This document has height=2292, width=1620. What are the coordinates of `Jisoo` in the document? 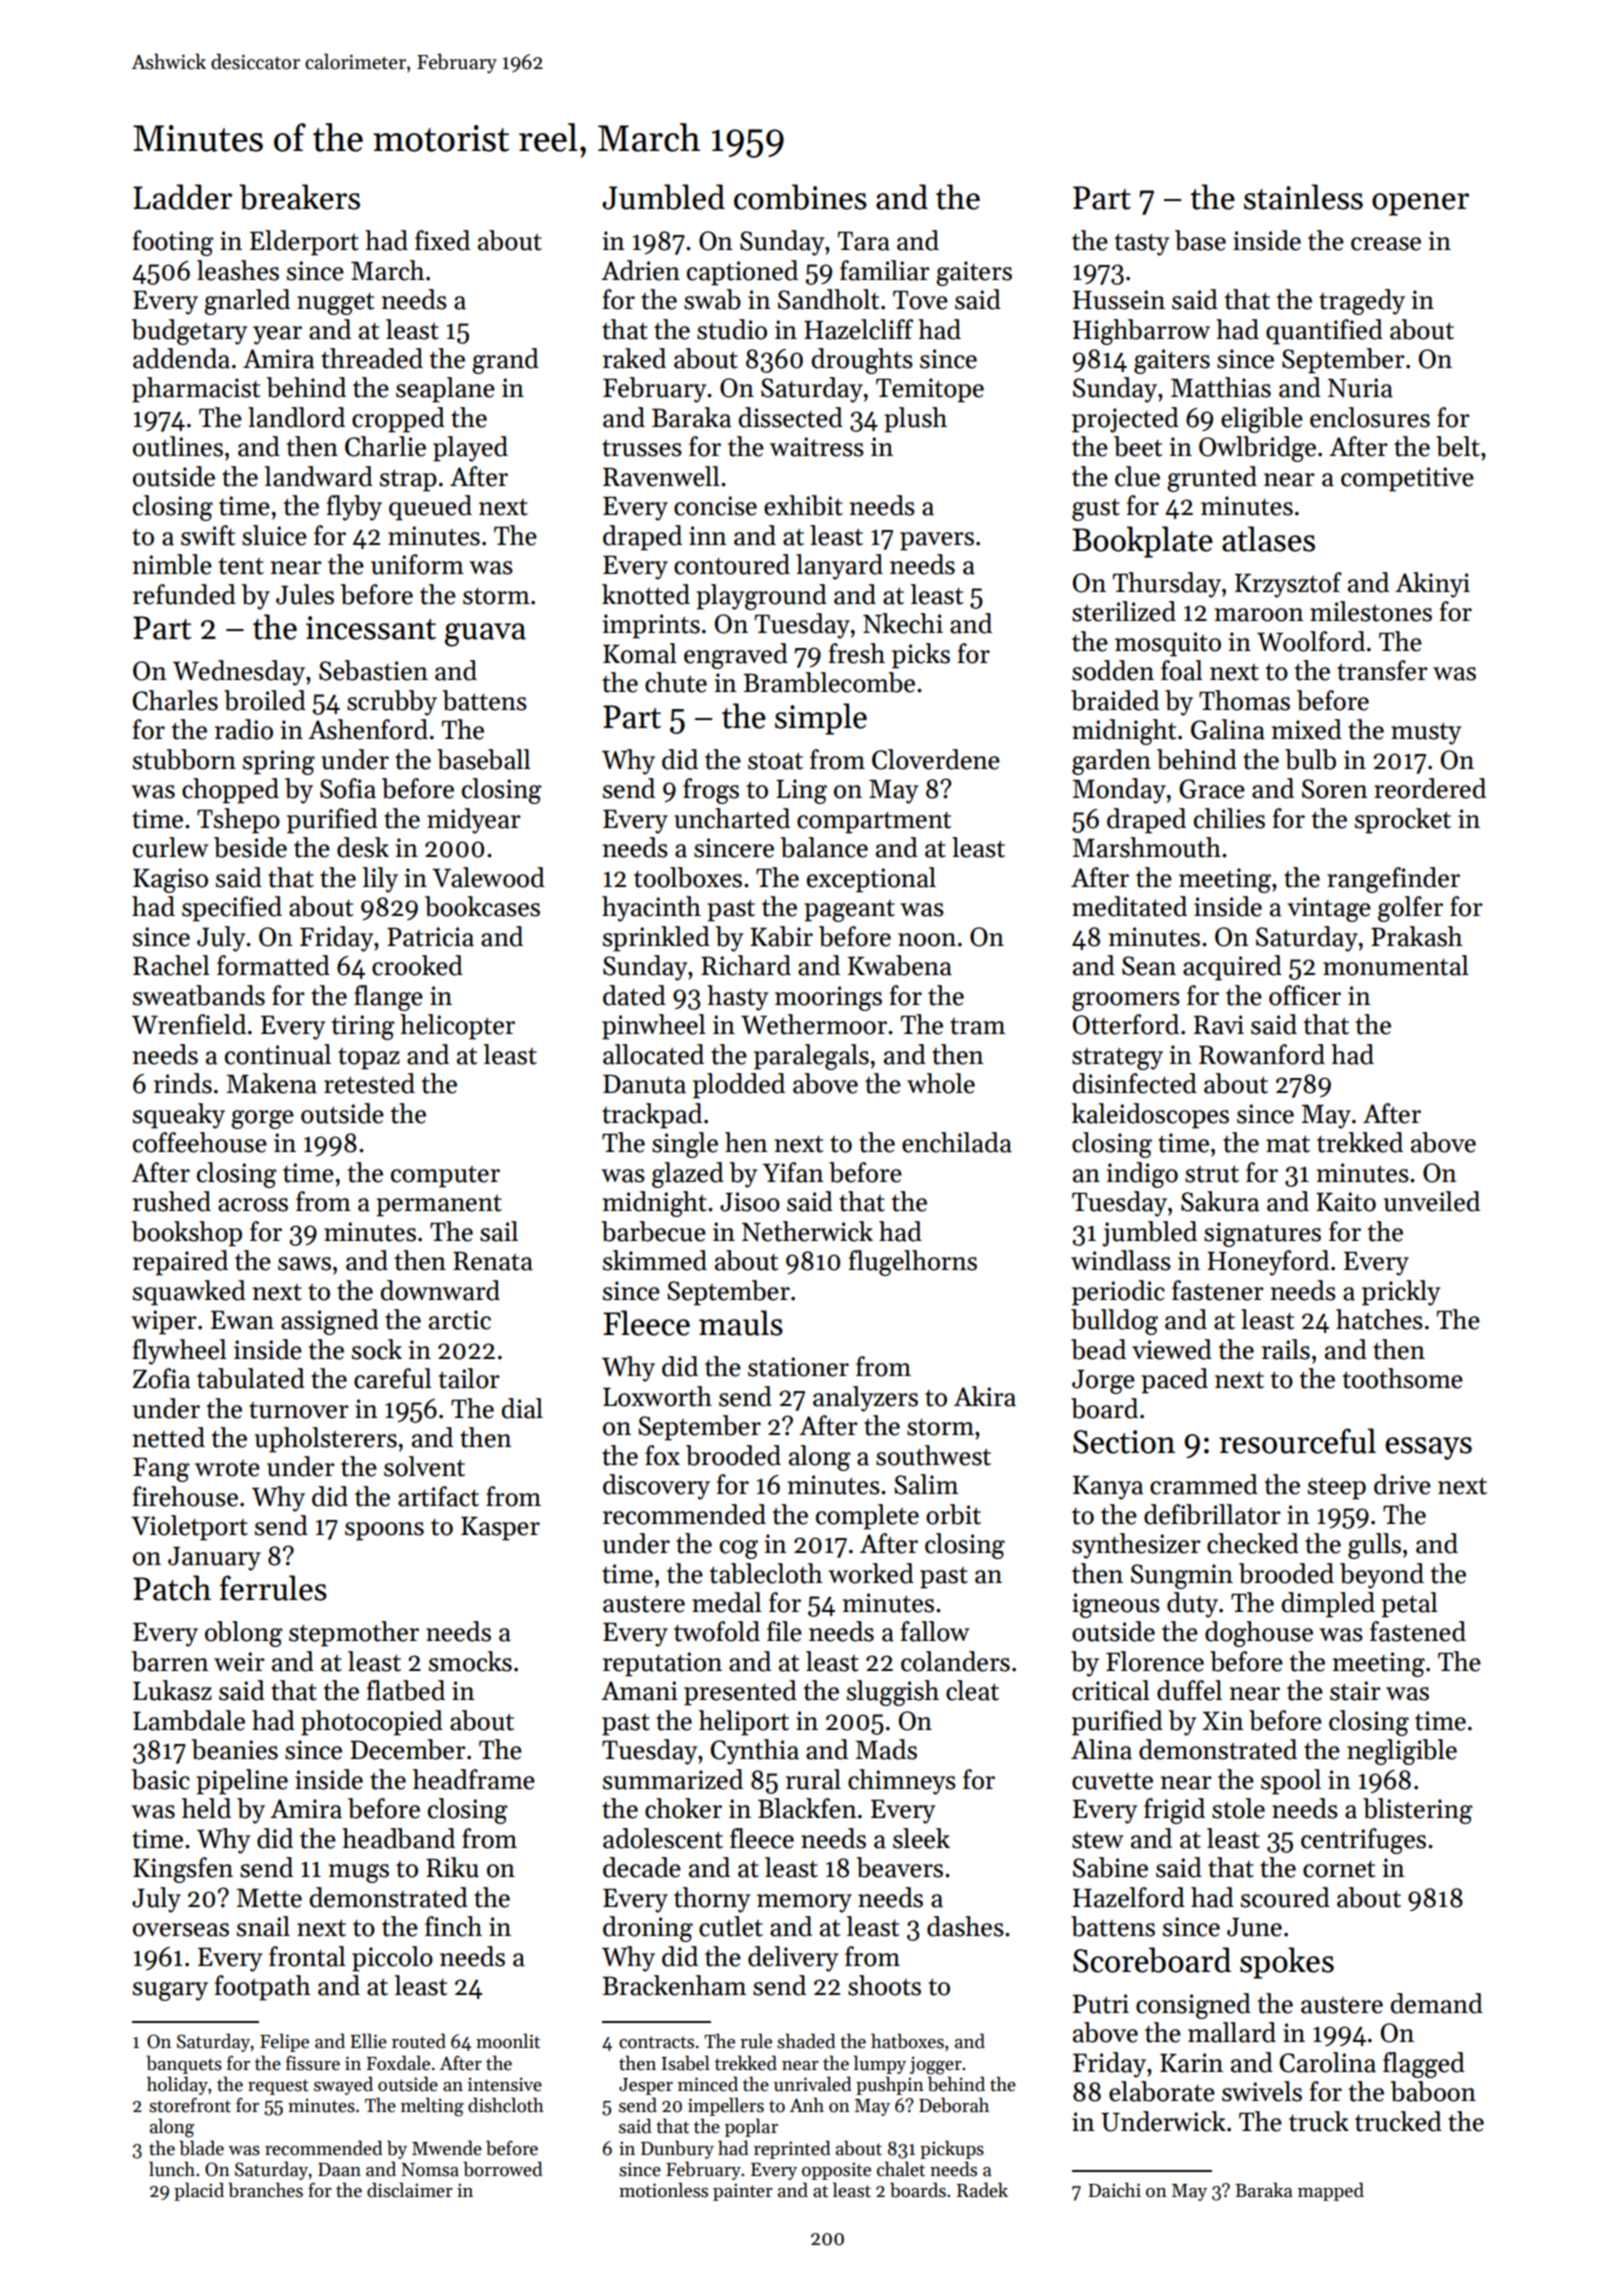 It's located at (750, 1202).
